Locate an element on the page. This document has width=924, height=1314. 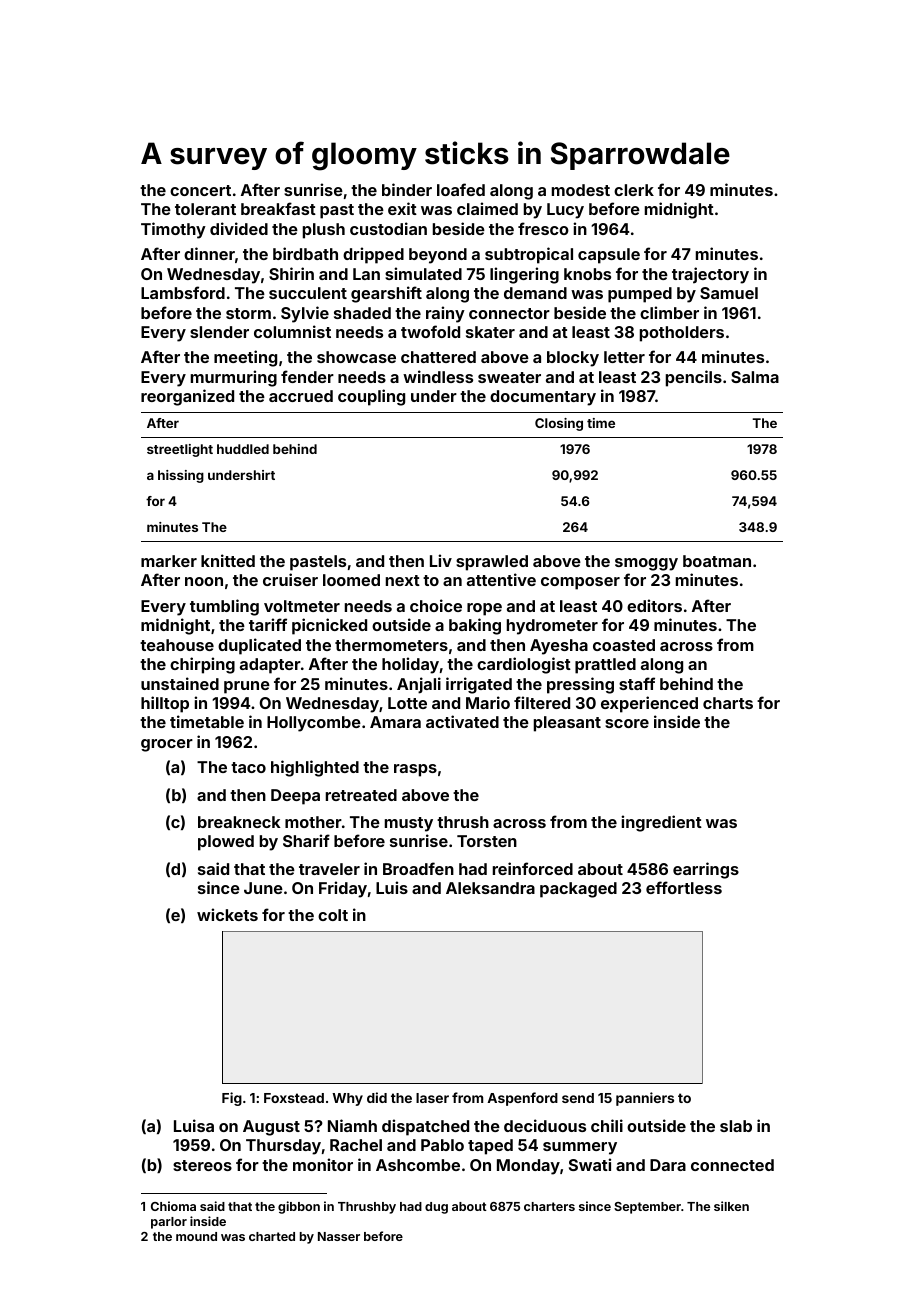
reinforced is located at coordinates (533, 868).
